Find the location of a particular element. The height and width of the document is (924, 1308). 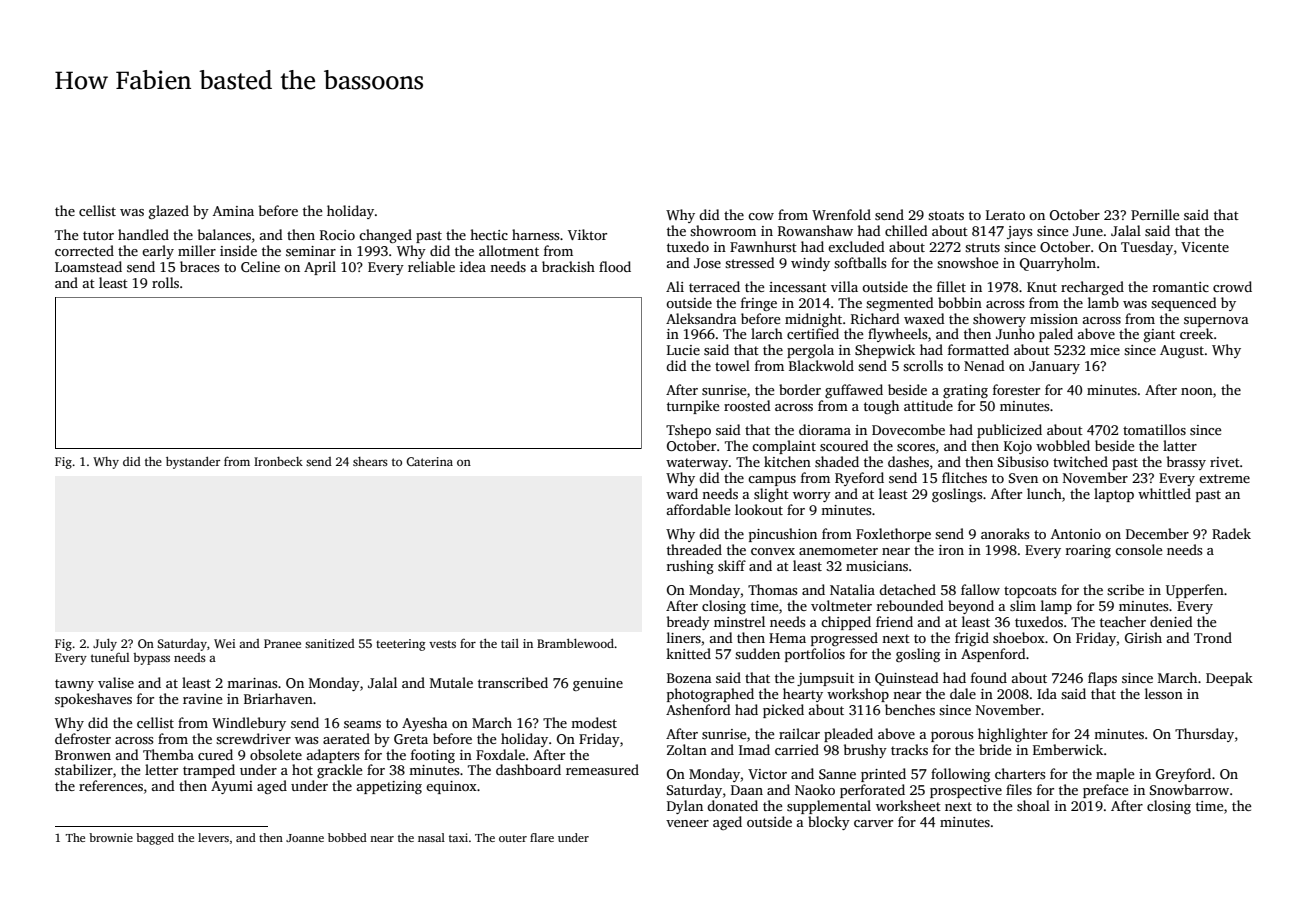

bystander is located at coordinates (193, 462).
